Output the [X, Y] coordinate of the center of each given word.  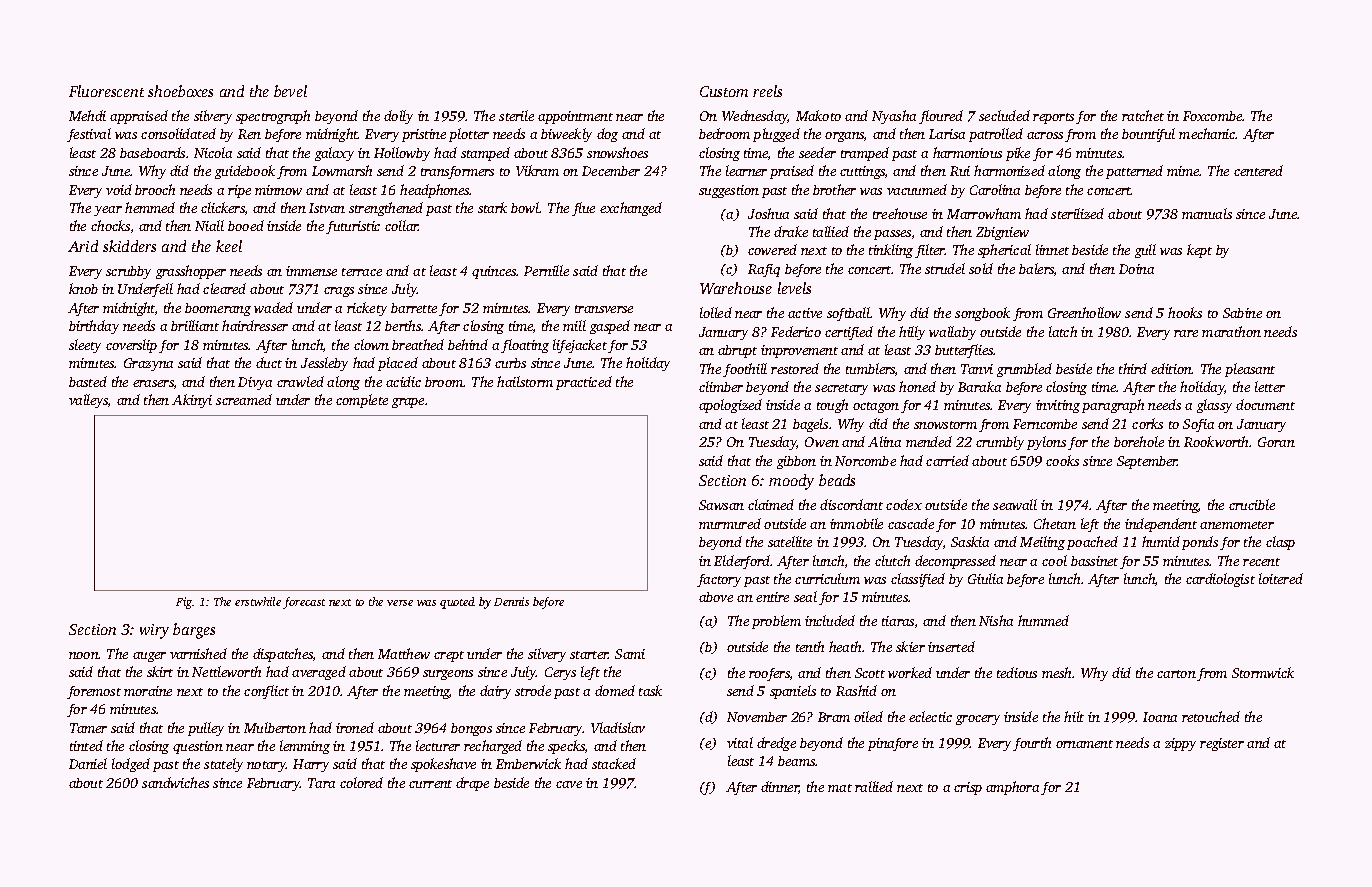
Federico [796, 331]
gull [1145, 251]
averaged [319, 673]
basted [88, 381]
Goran [1276, 442]
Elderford [742, 562]
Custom [724, 91]
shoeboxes [180, 91]
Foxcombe [1212, 116]
